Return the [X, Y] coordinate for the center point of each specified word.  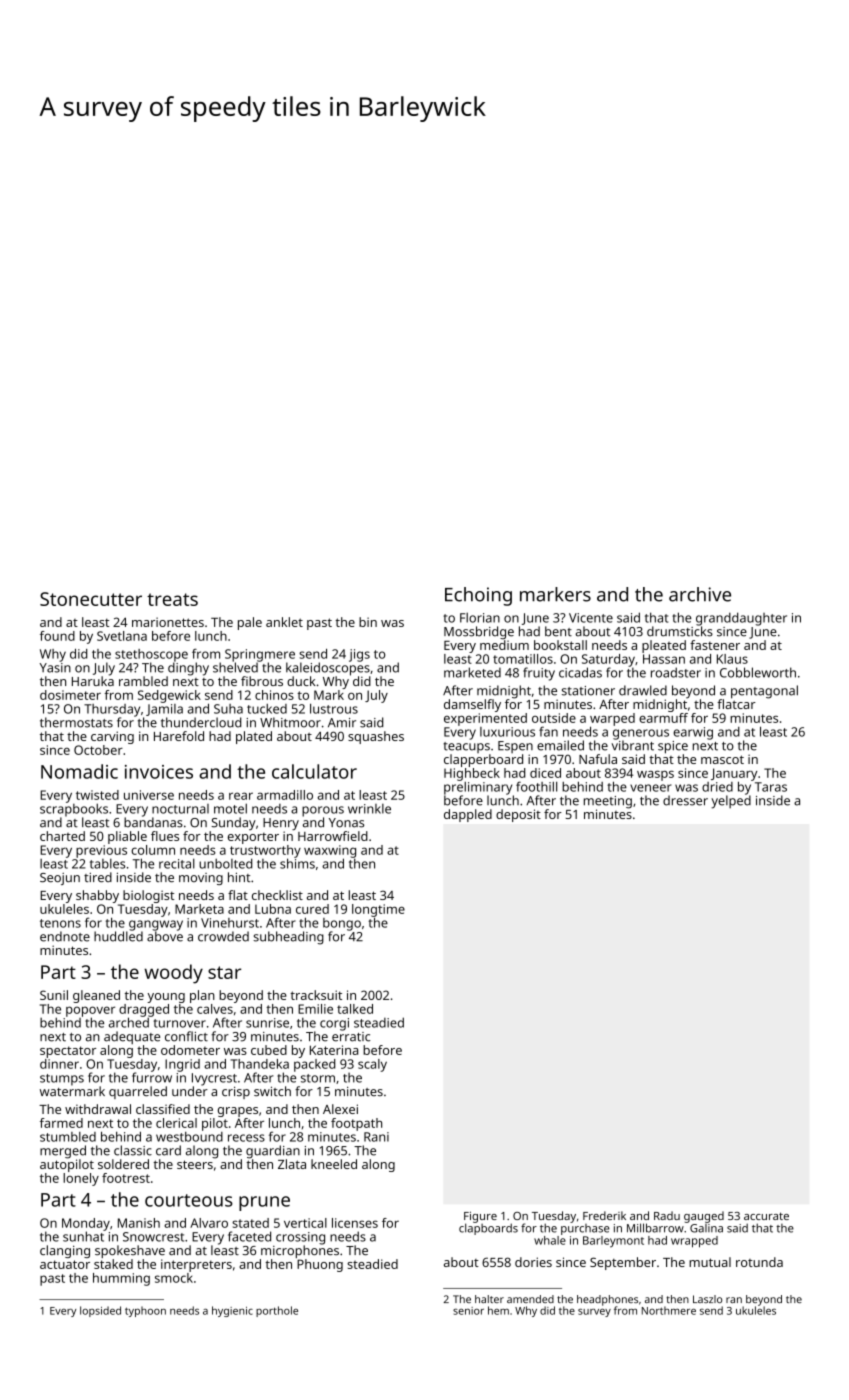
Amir [342, 723]
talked [355, 1009]
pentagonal [764, 692]
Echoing [478, 596]
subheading [288, 938]
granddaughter [741, 619]
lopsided [100, 1311]
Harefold [179, 736]
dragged [144, 1010]
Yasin [55, 668]
